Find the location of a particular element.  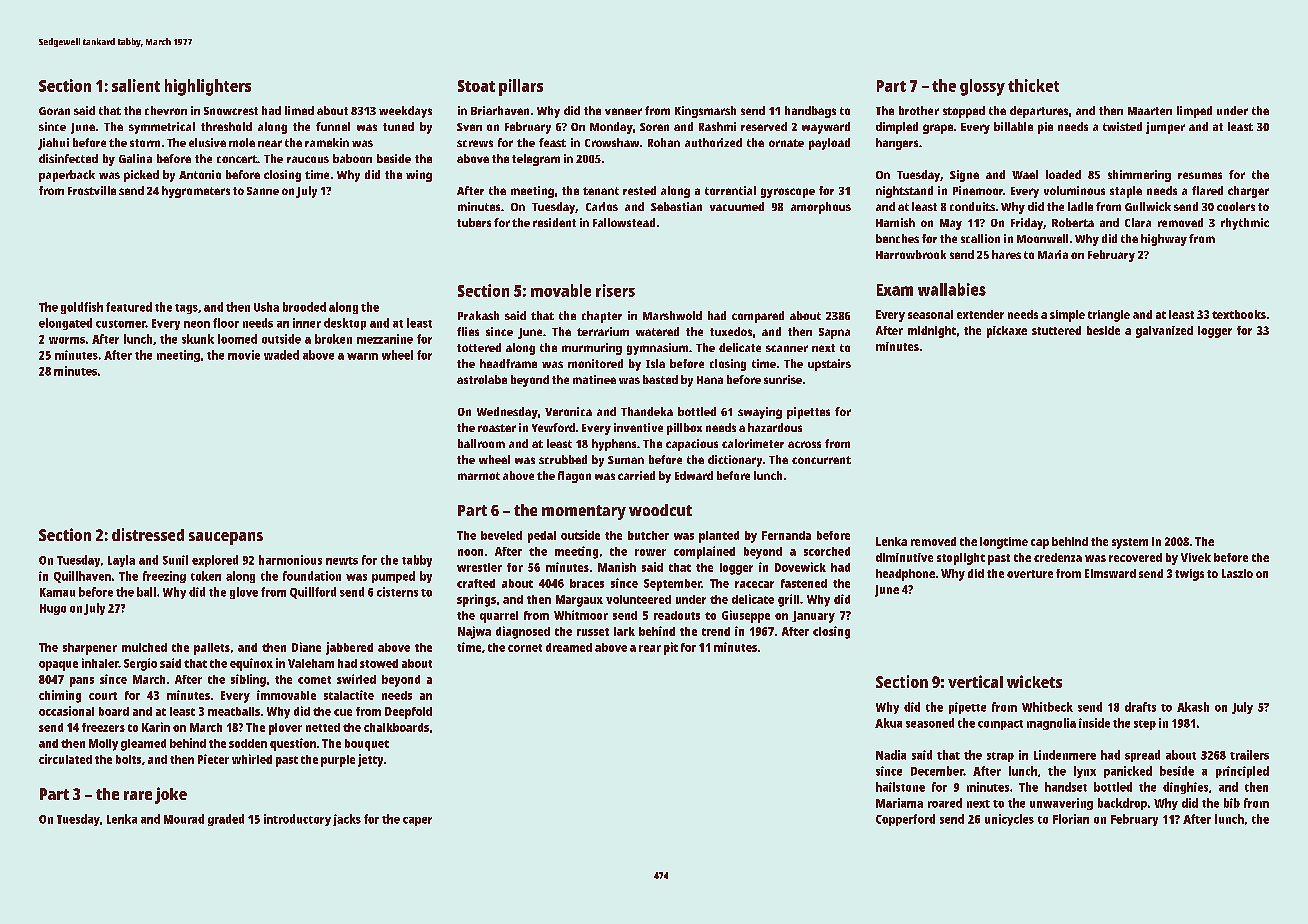

Snowcrest is located at coordinates (231, 111).
